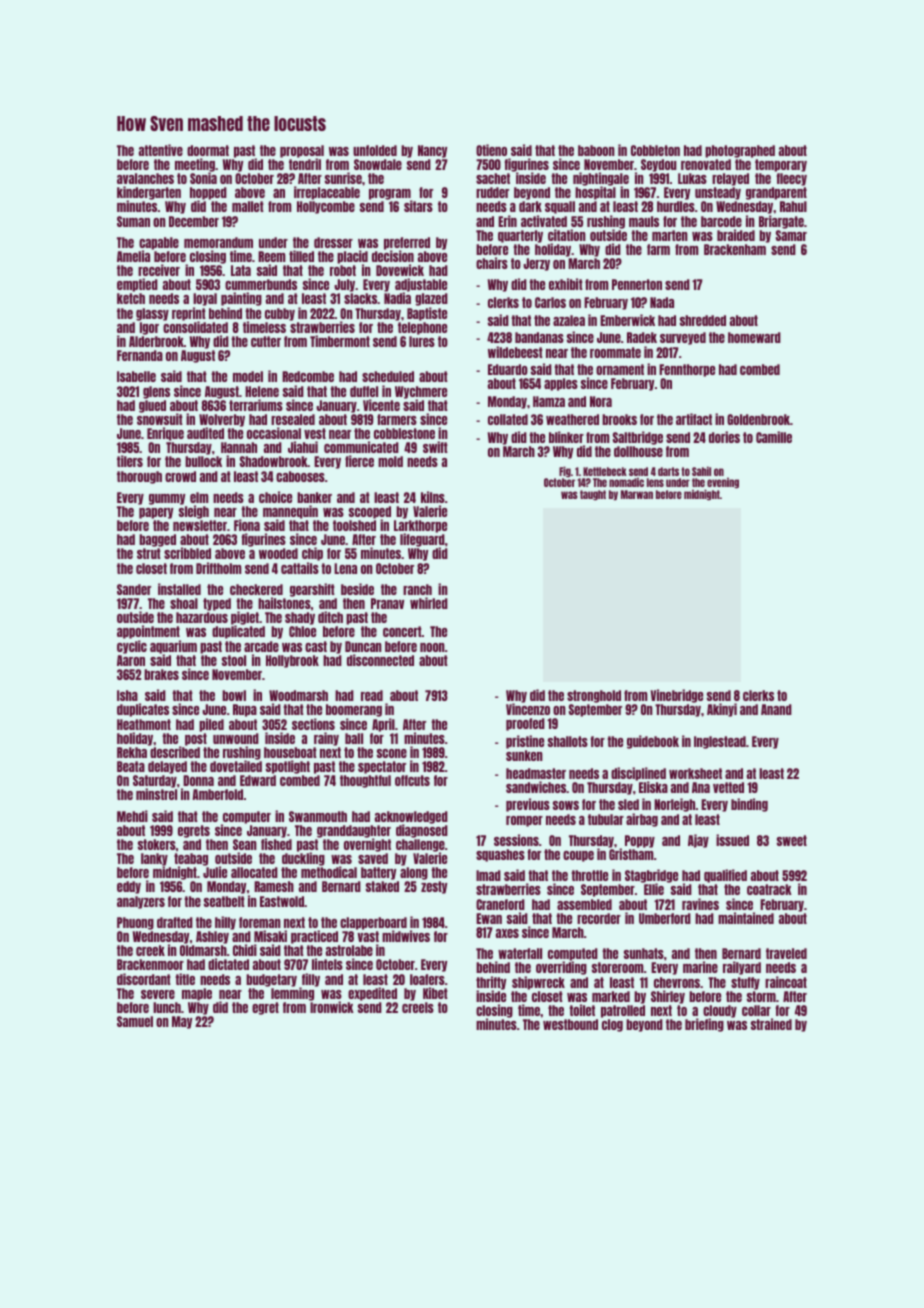 The height and width of the screenshot is (1308, 924). I want to click on Kibet, so click(435, 993).
